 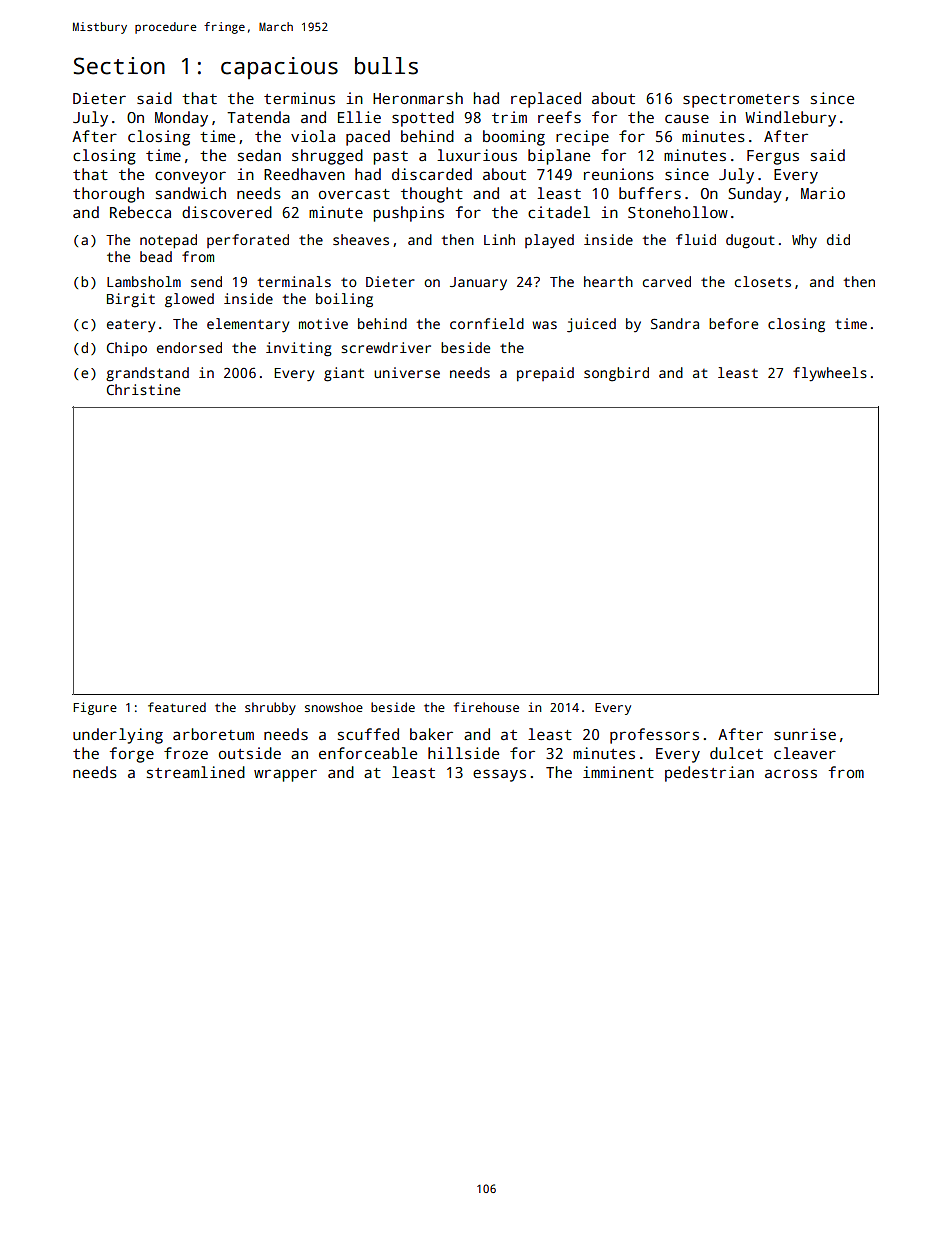 What do you see at coordinates (189, 300) in the screenshot?
I see `glowed` at bounding box center [189, 300].
